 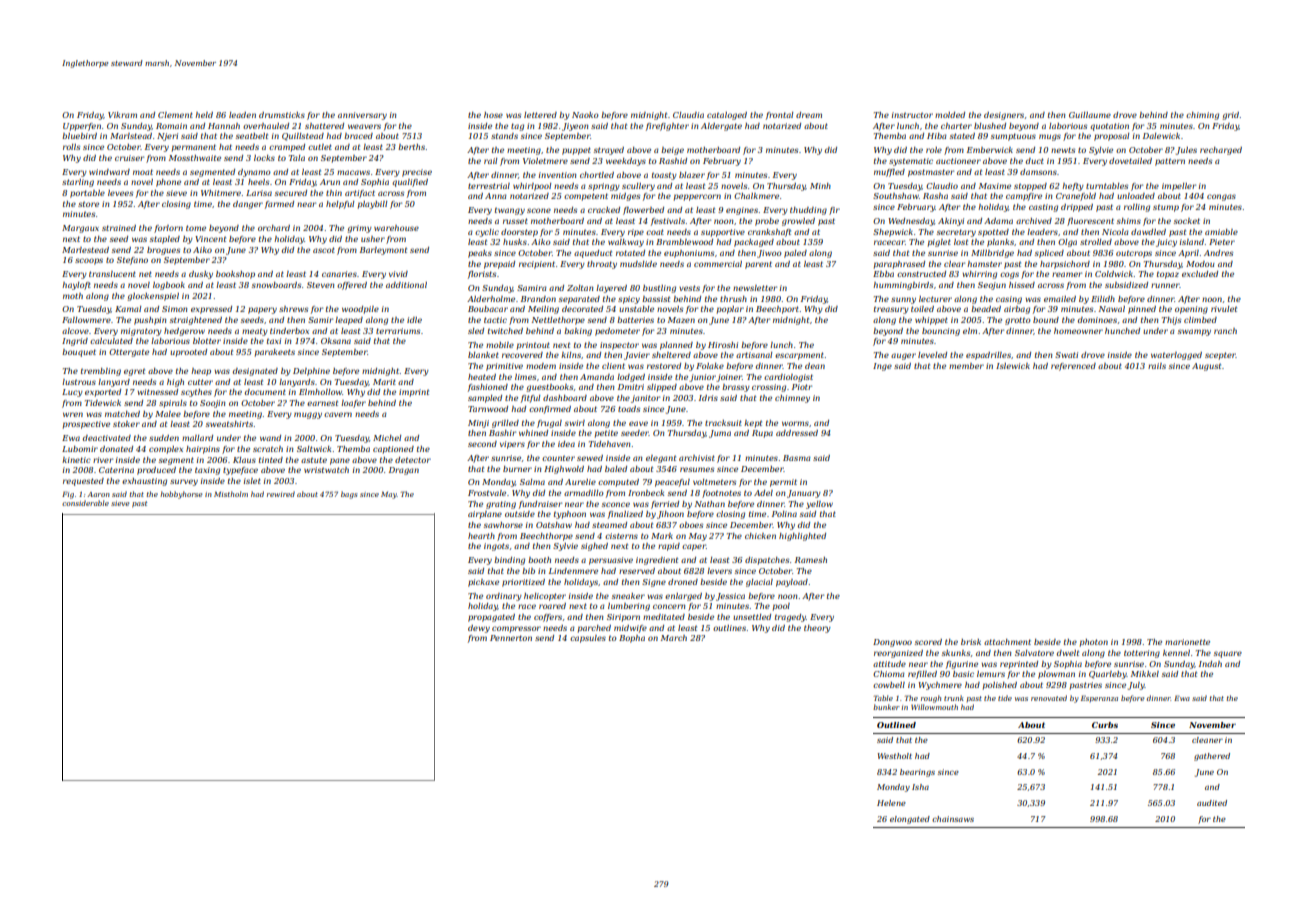 What do you see at coordinates (895, 756) in the image?
I see `Westholt` at bounding box center [895, 756].
